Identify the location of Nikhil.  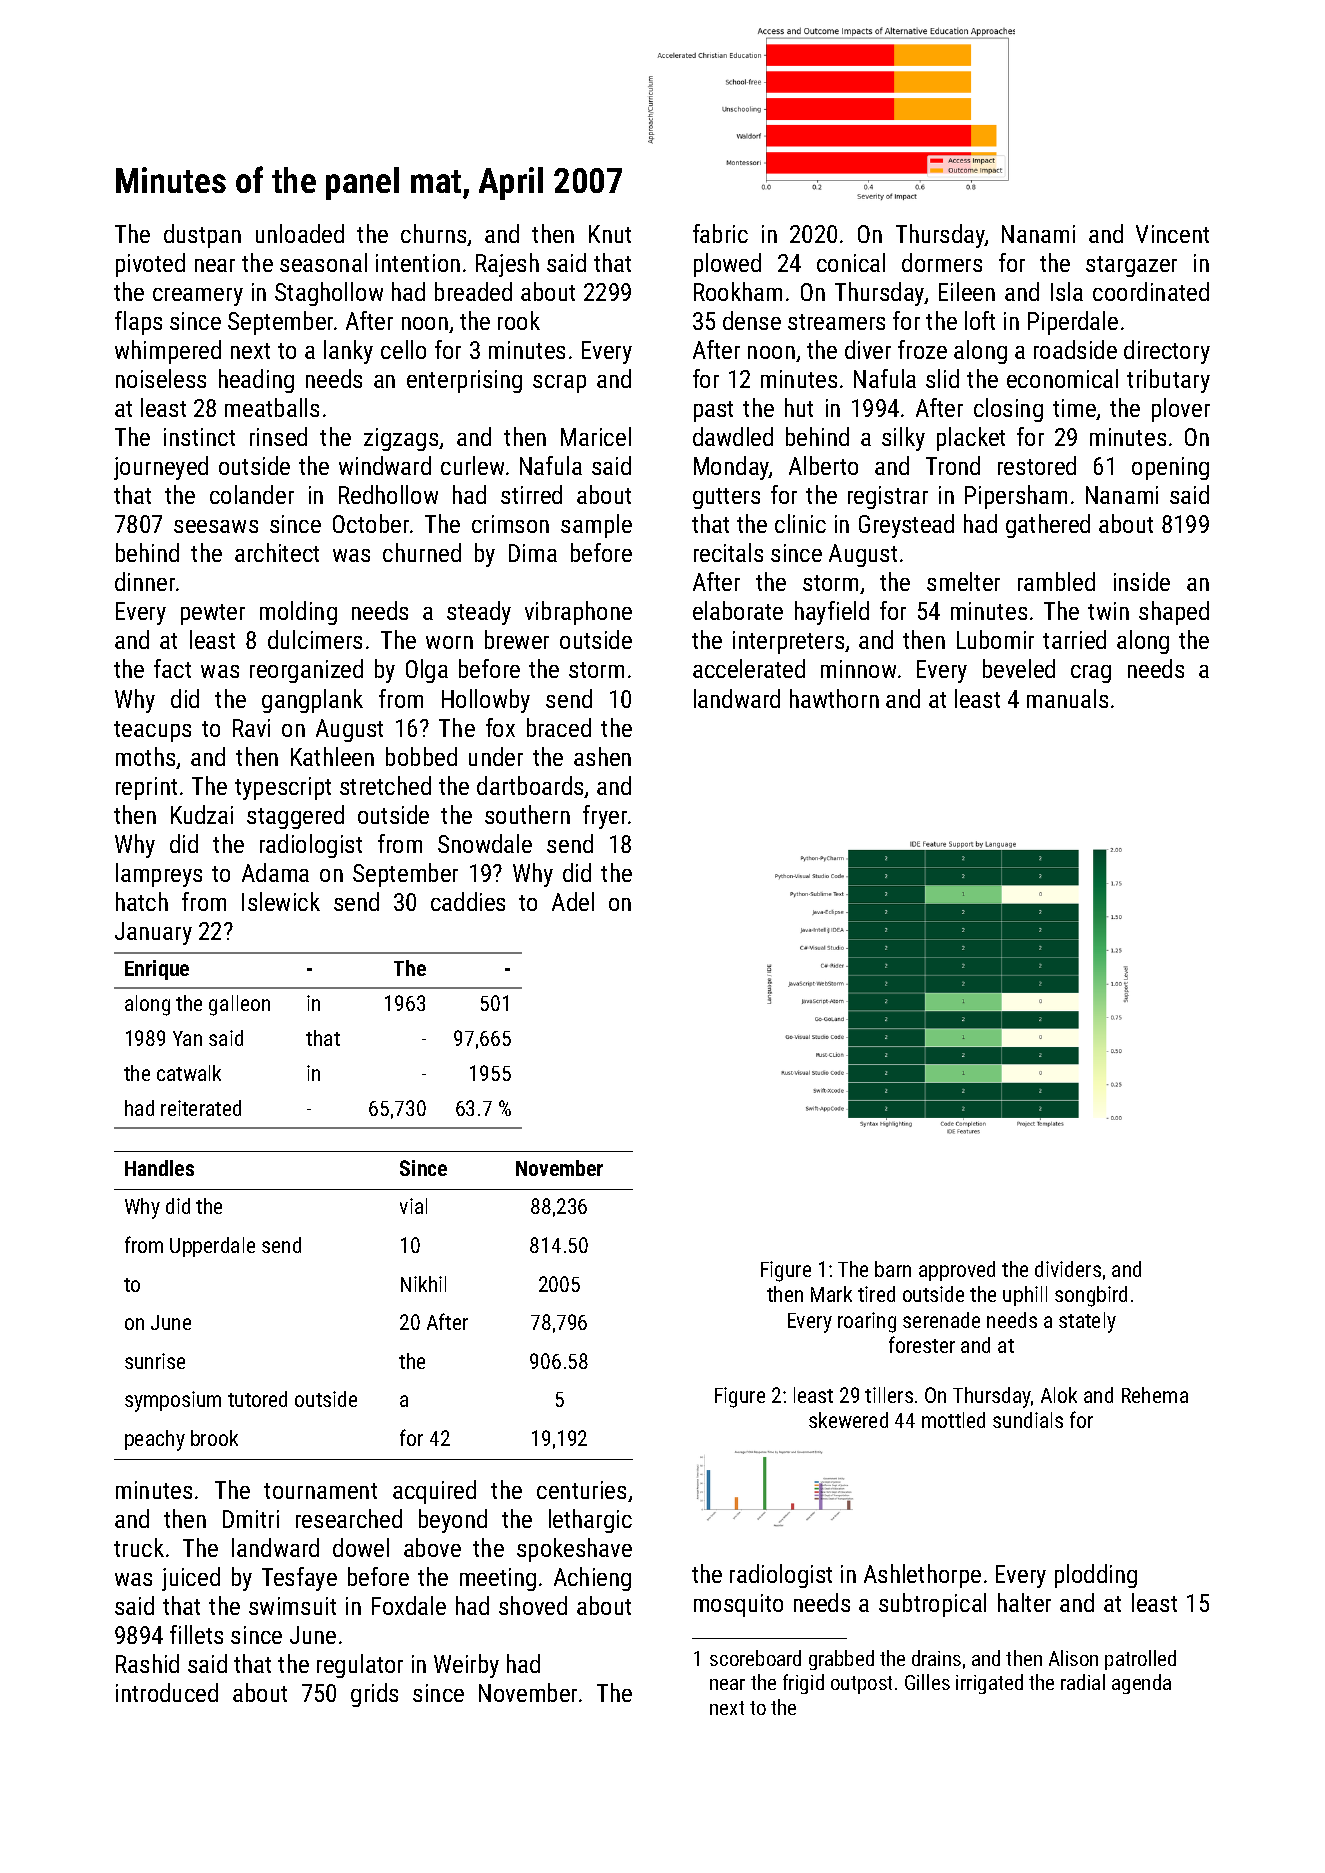
(423, 1284).
